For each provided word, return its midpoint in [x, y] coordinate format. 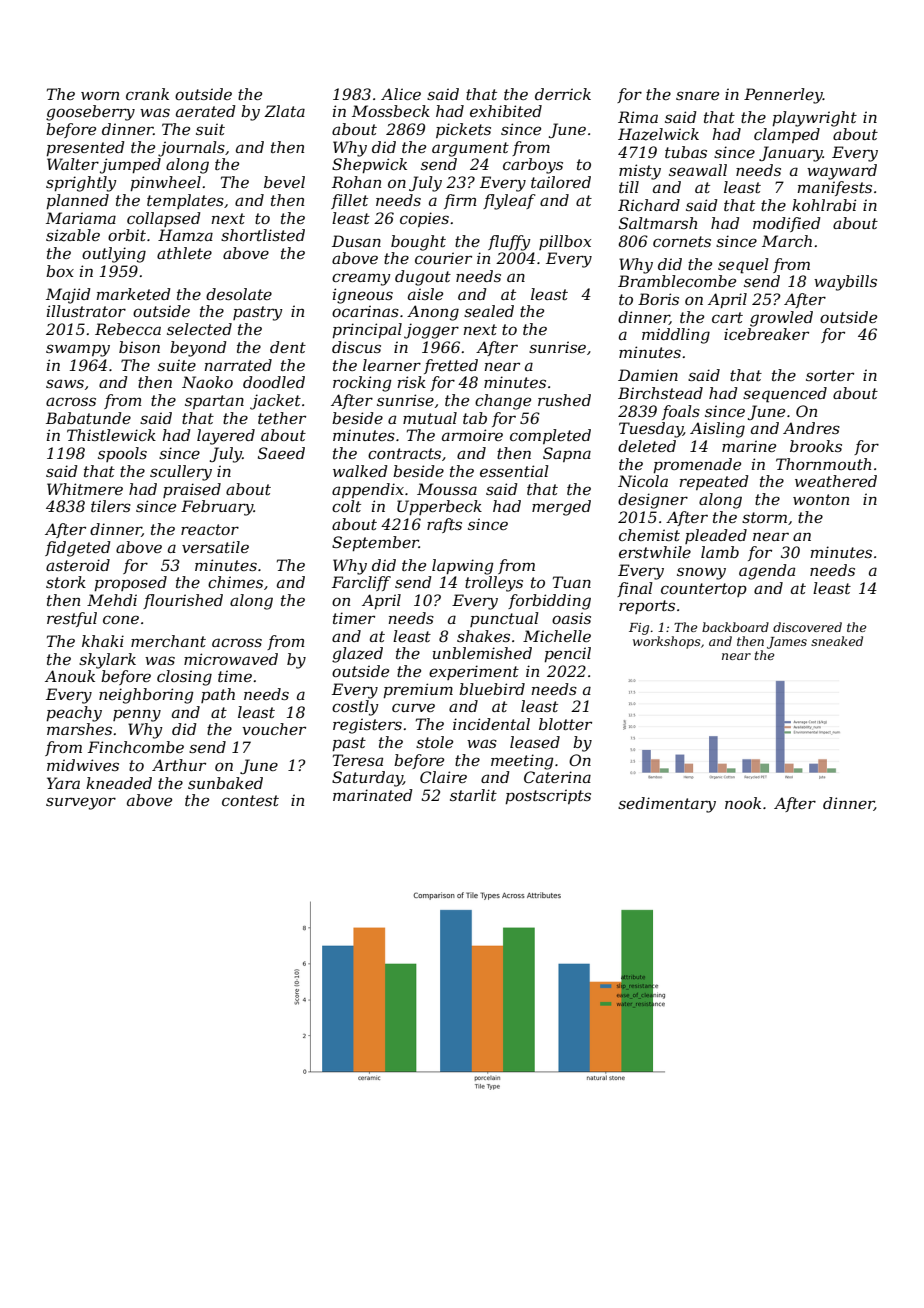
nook [743, 803]
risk [412, 382]
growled [781, 319]
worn [100, 95]
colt [346, 506]
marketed [134, 294]
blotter [565, 724]
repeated [714, 482]
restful [72, 619]
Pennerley [783, 96]
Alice [401, 94]
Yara [63, 783]
